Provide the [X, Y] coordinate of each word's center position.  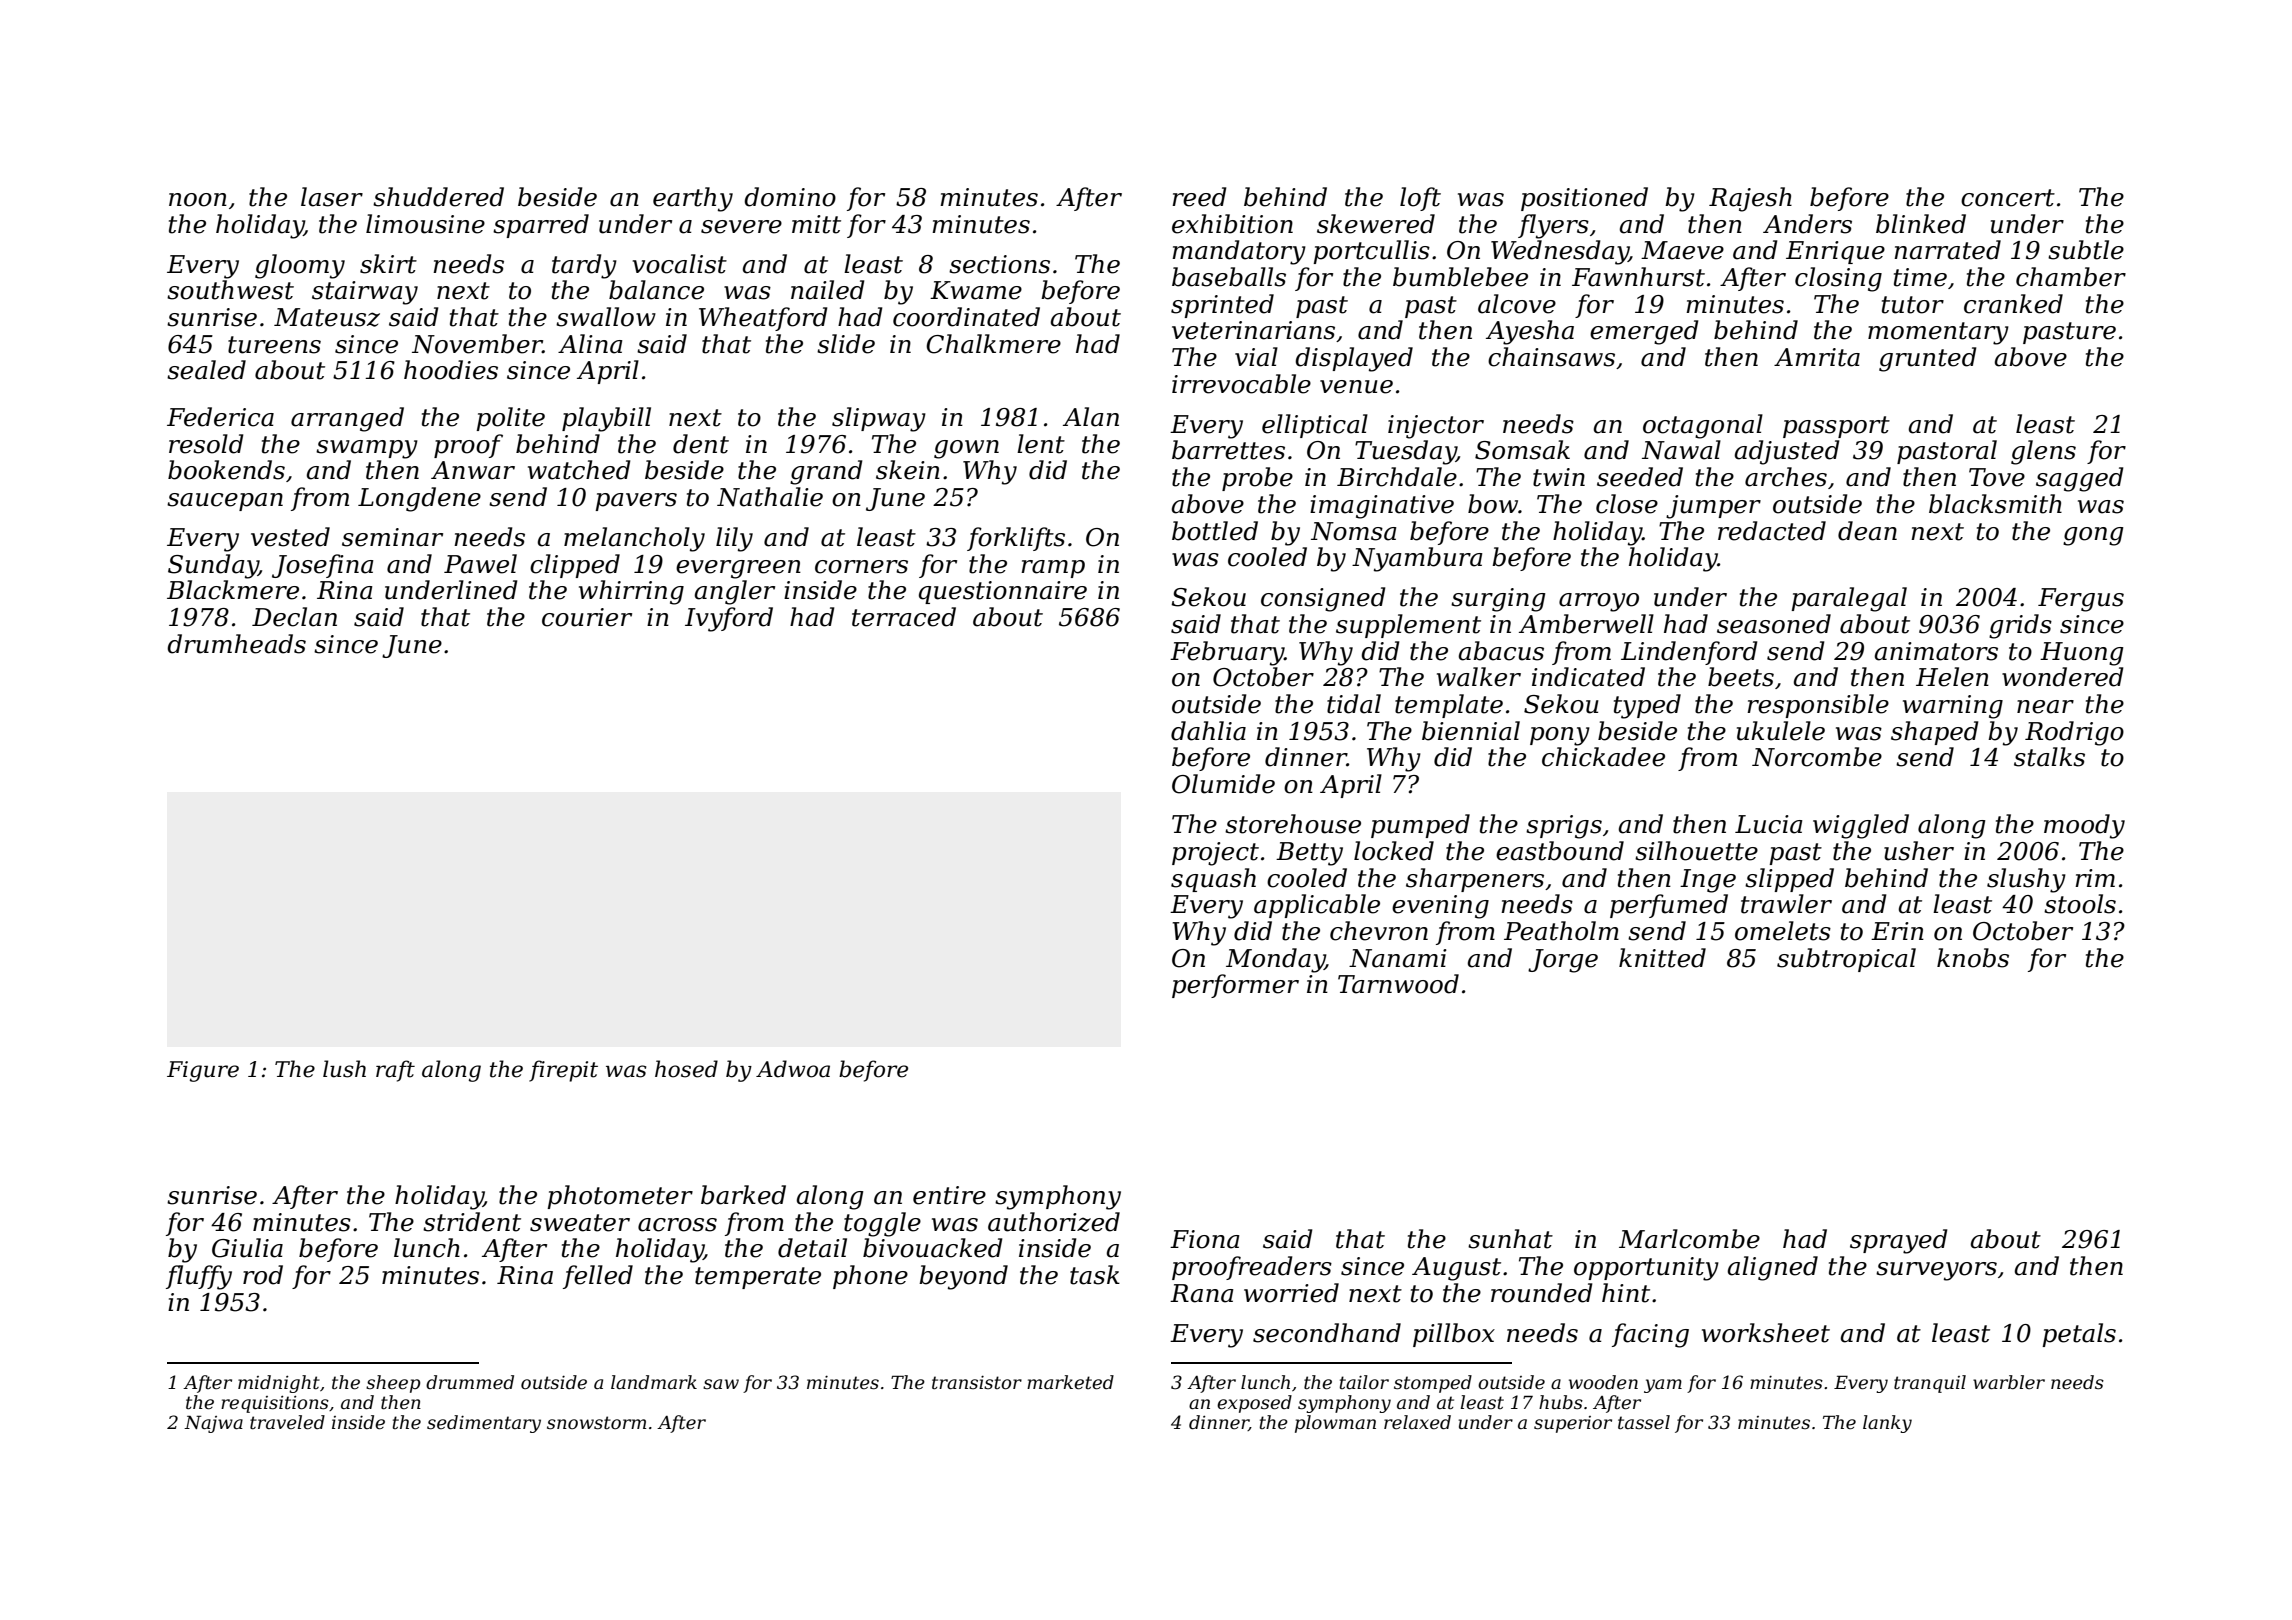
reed [1199, 197]
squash [1213, 880]
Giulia [247, 1248]
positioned [1584, 199]
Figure [203, 1071]
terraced [904, 617]
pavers [636, 502]
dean [1867, 531]
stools [2080, 904]
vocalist [680, 264]
